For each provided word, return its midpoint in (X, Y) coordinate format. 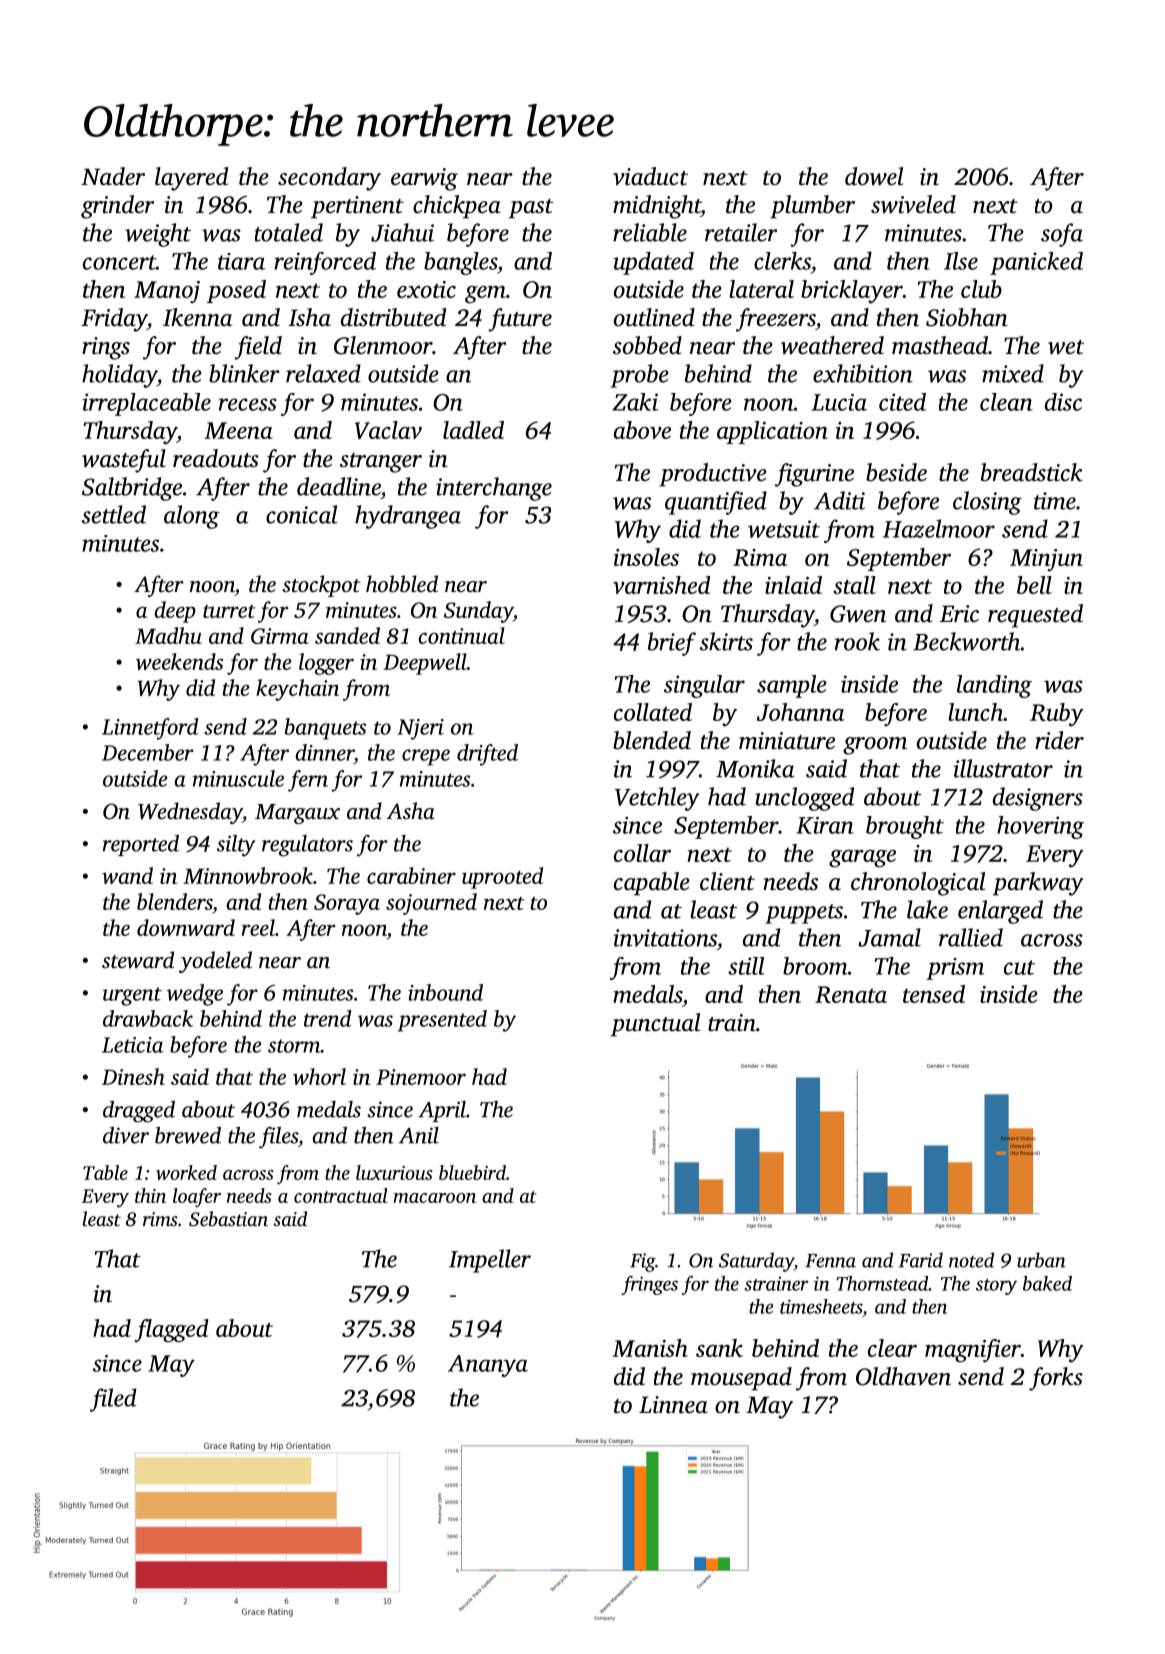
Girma (280, 636)
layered (191, 179)
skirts (726, 641)
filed (113, 1400)
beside (896, 472)
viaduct (650, 176)
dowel (874, 176)
